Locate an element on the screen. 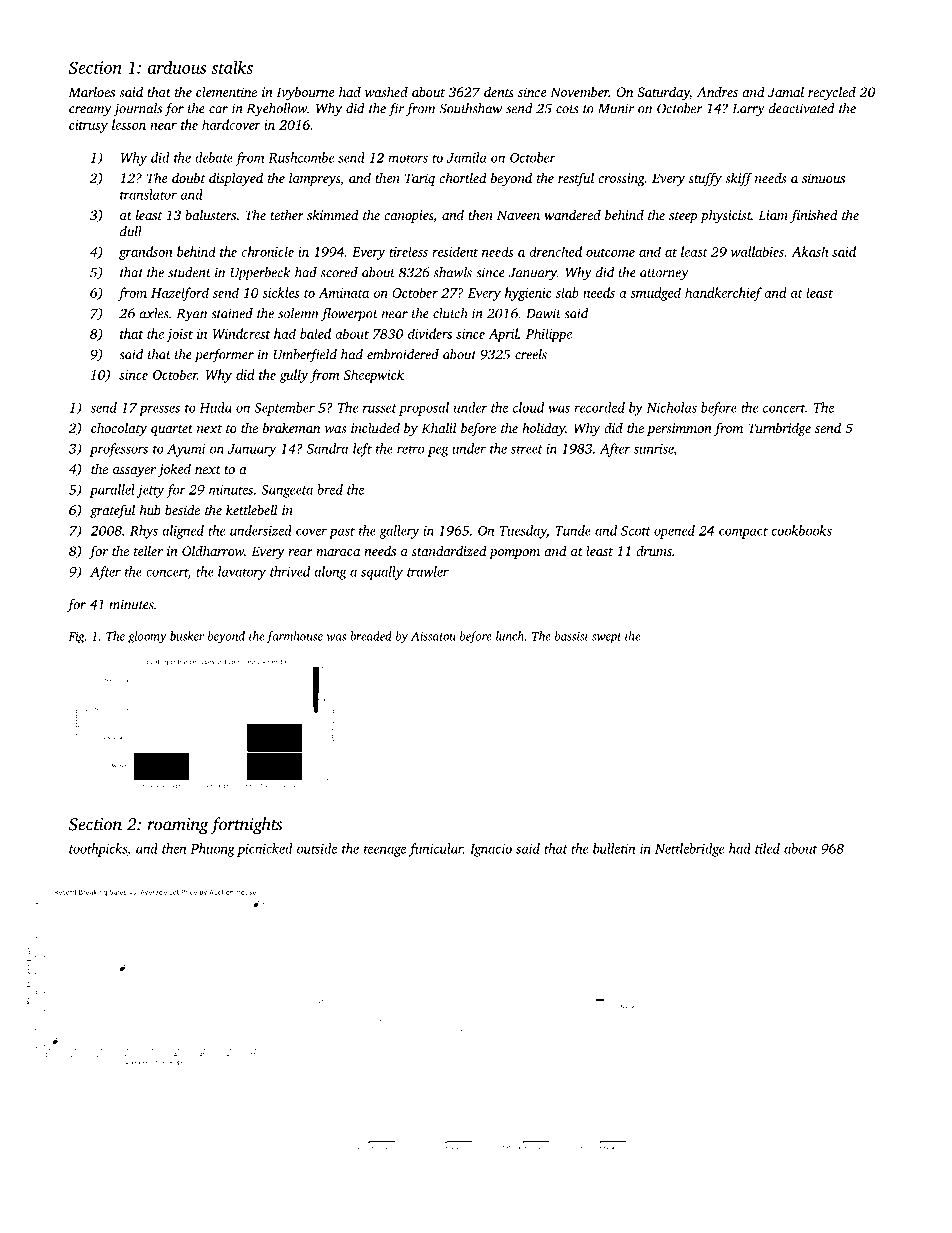  street is located at coordinates (527, 449).
